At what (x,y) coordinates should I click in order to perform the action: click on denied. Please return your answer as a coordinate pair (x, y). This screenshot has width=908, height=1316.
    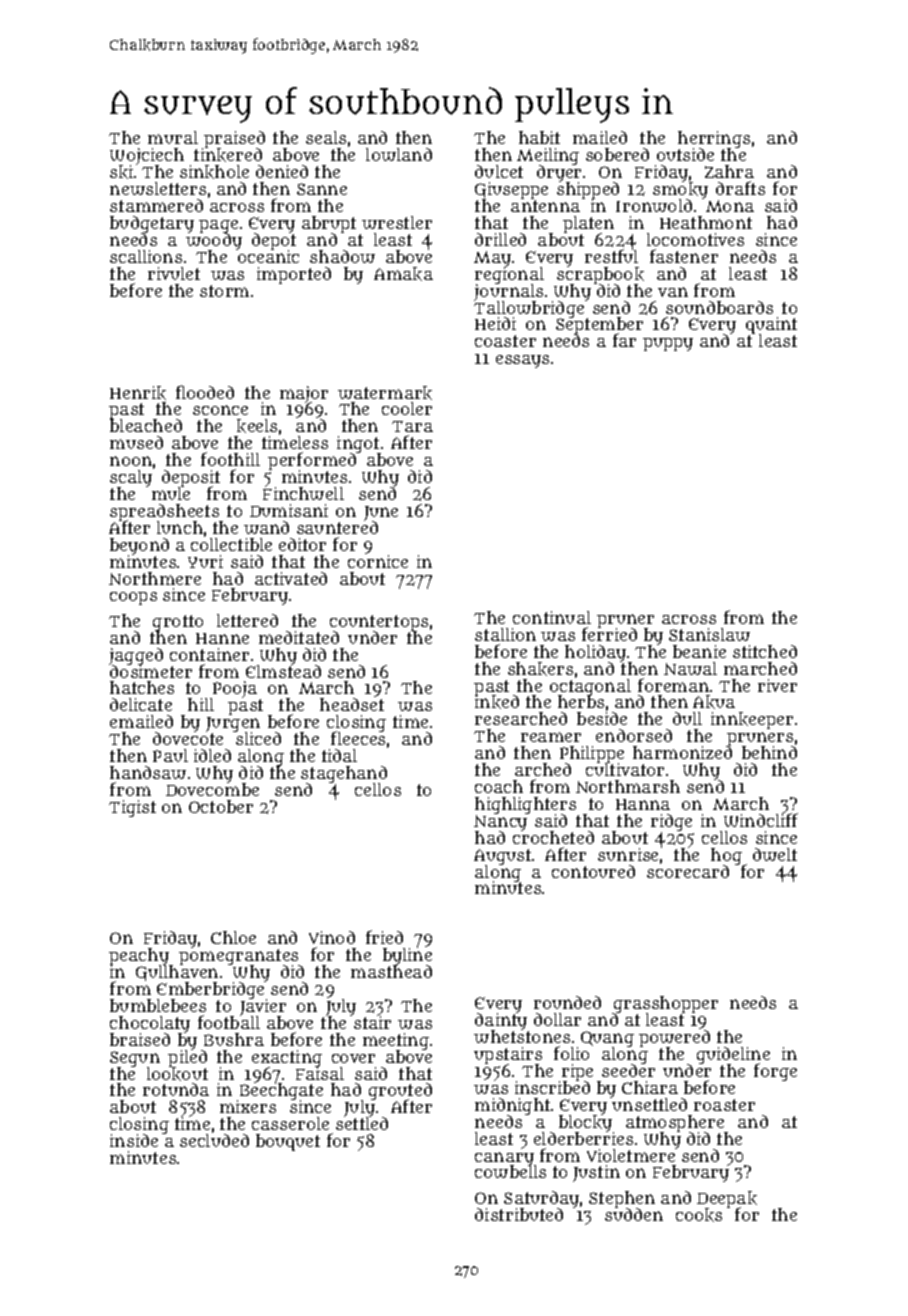
    Looking at the image, I should click on (282, 171).
